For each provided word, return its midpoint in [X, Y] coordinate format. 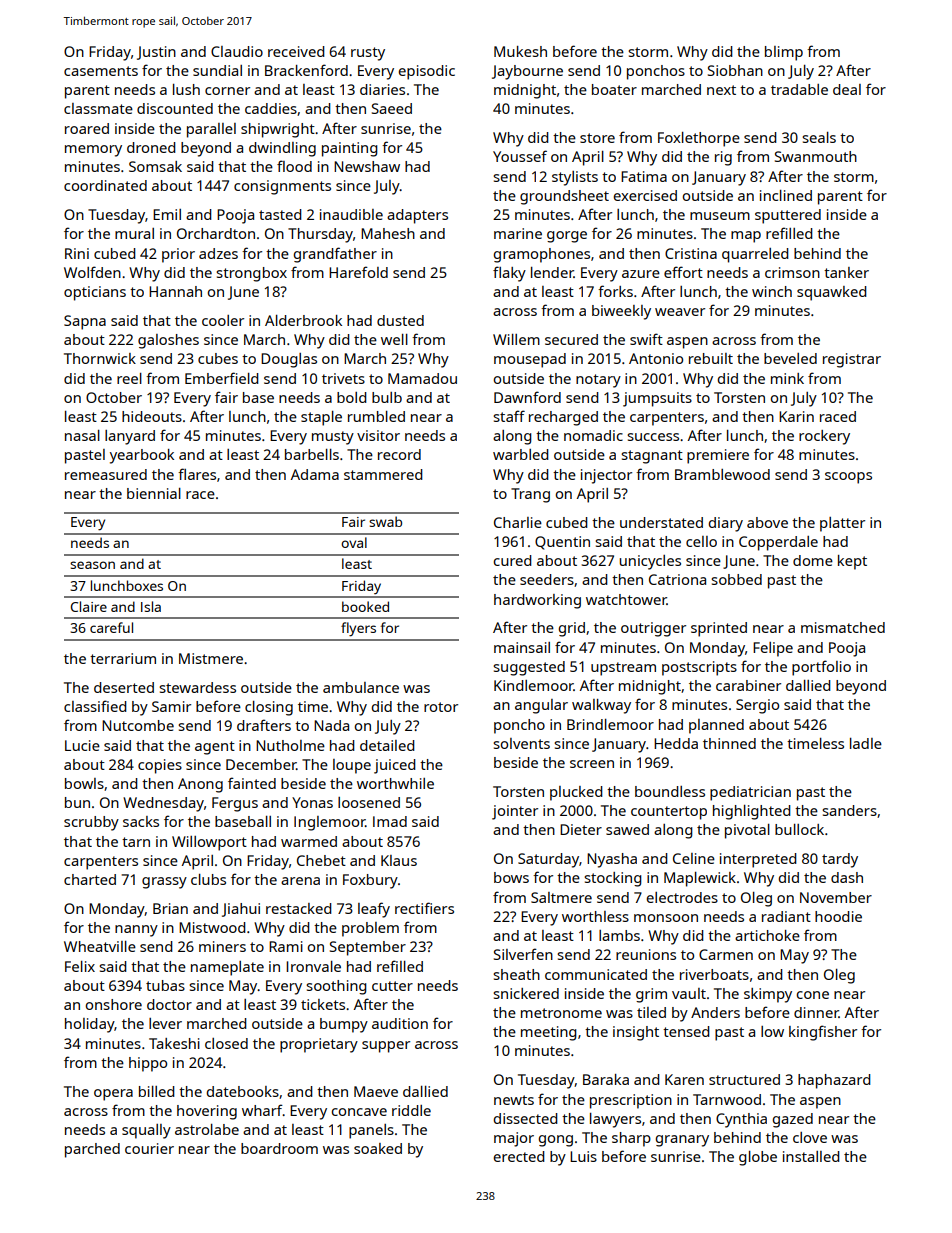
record [399, 454]
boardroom [279, 1148]
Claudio [237, 51]
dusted [400, 320]
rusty [368, 54]
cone [812, 995]
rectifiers [424, 908]
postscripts [699, 668]
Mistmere [211, 658]
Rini [77, 253]
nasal [82, 435]
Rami [286, 946]
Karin [796, 416]
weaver [680, 312]
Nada [331, 725]
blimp [784, 53]
